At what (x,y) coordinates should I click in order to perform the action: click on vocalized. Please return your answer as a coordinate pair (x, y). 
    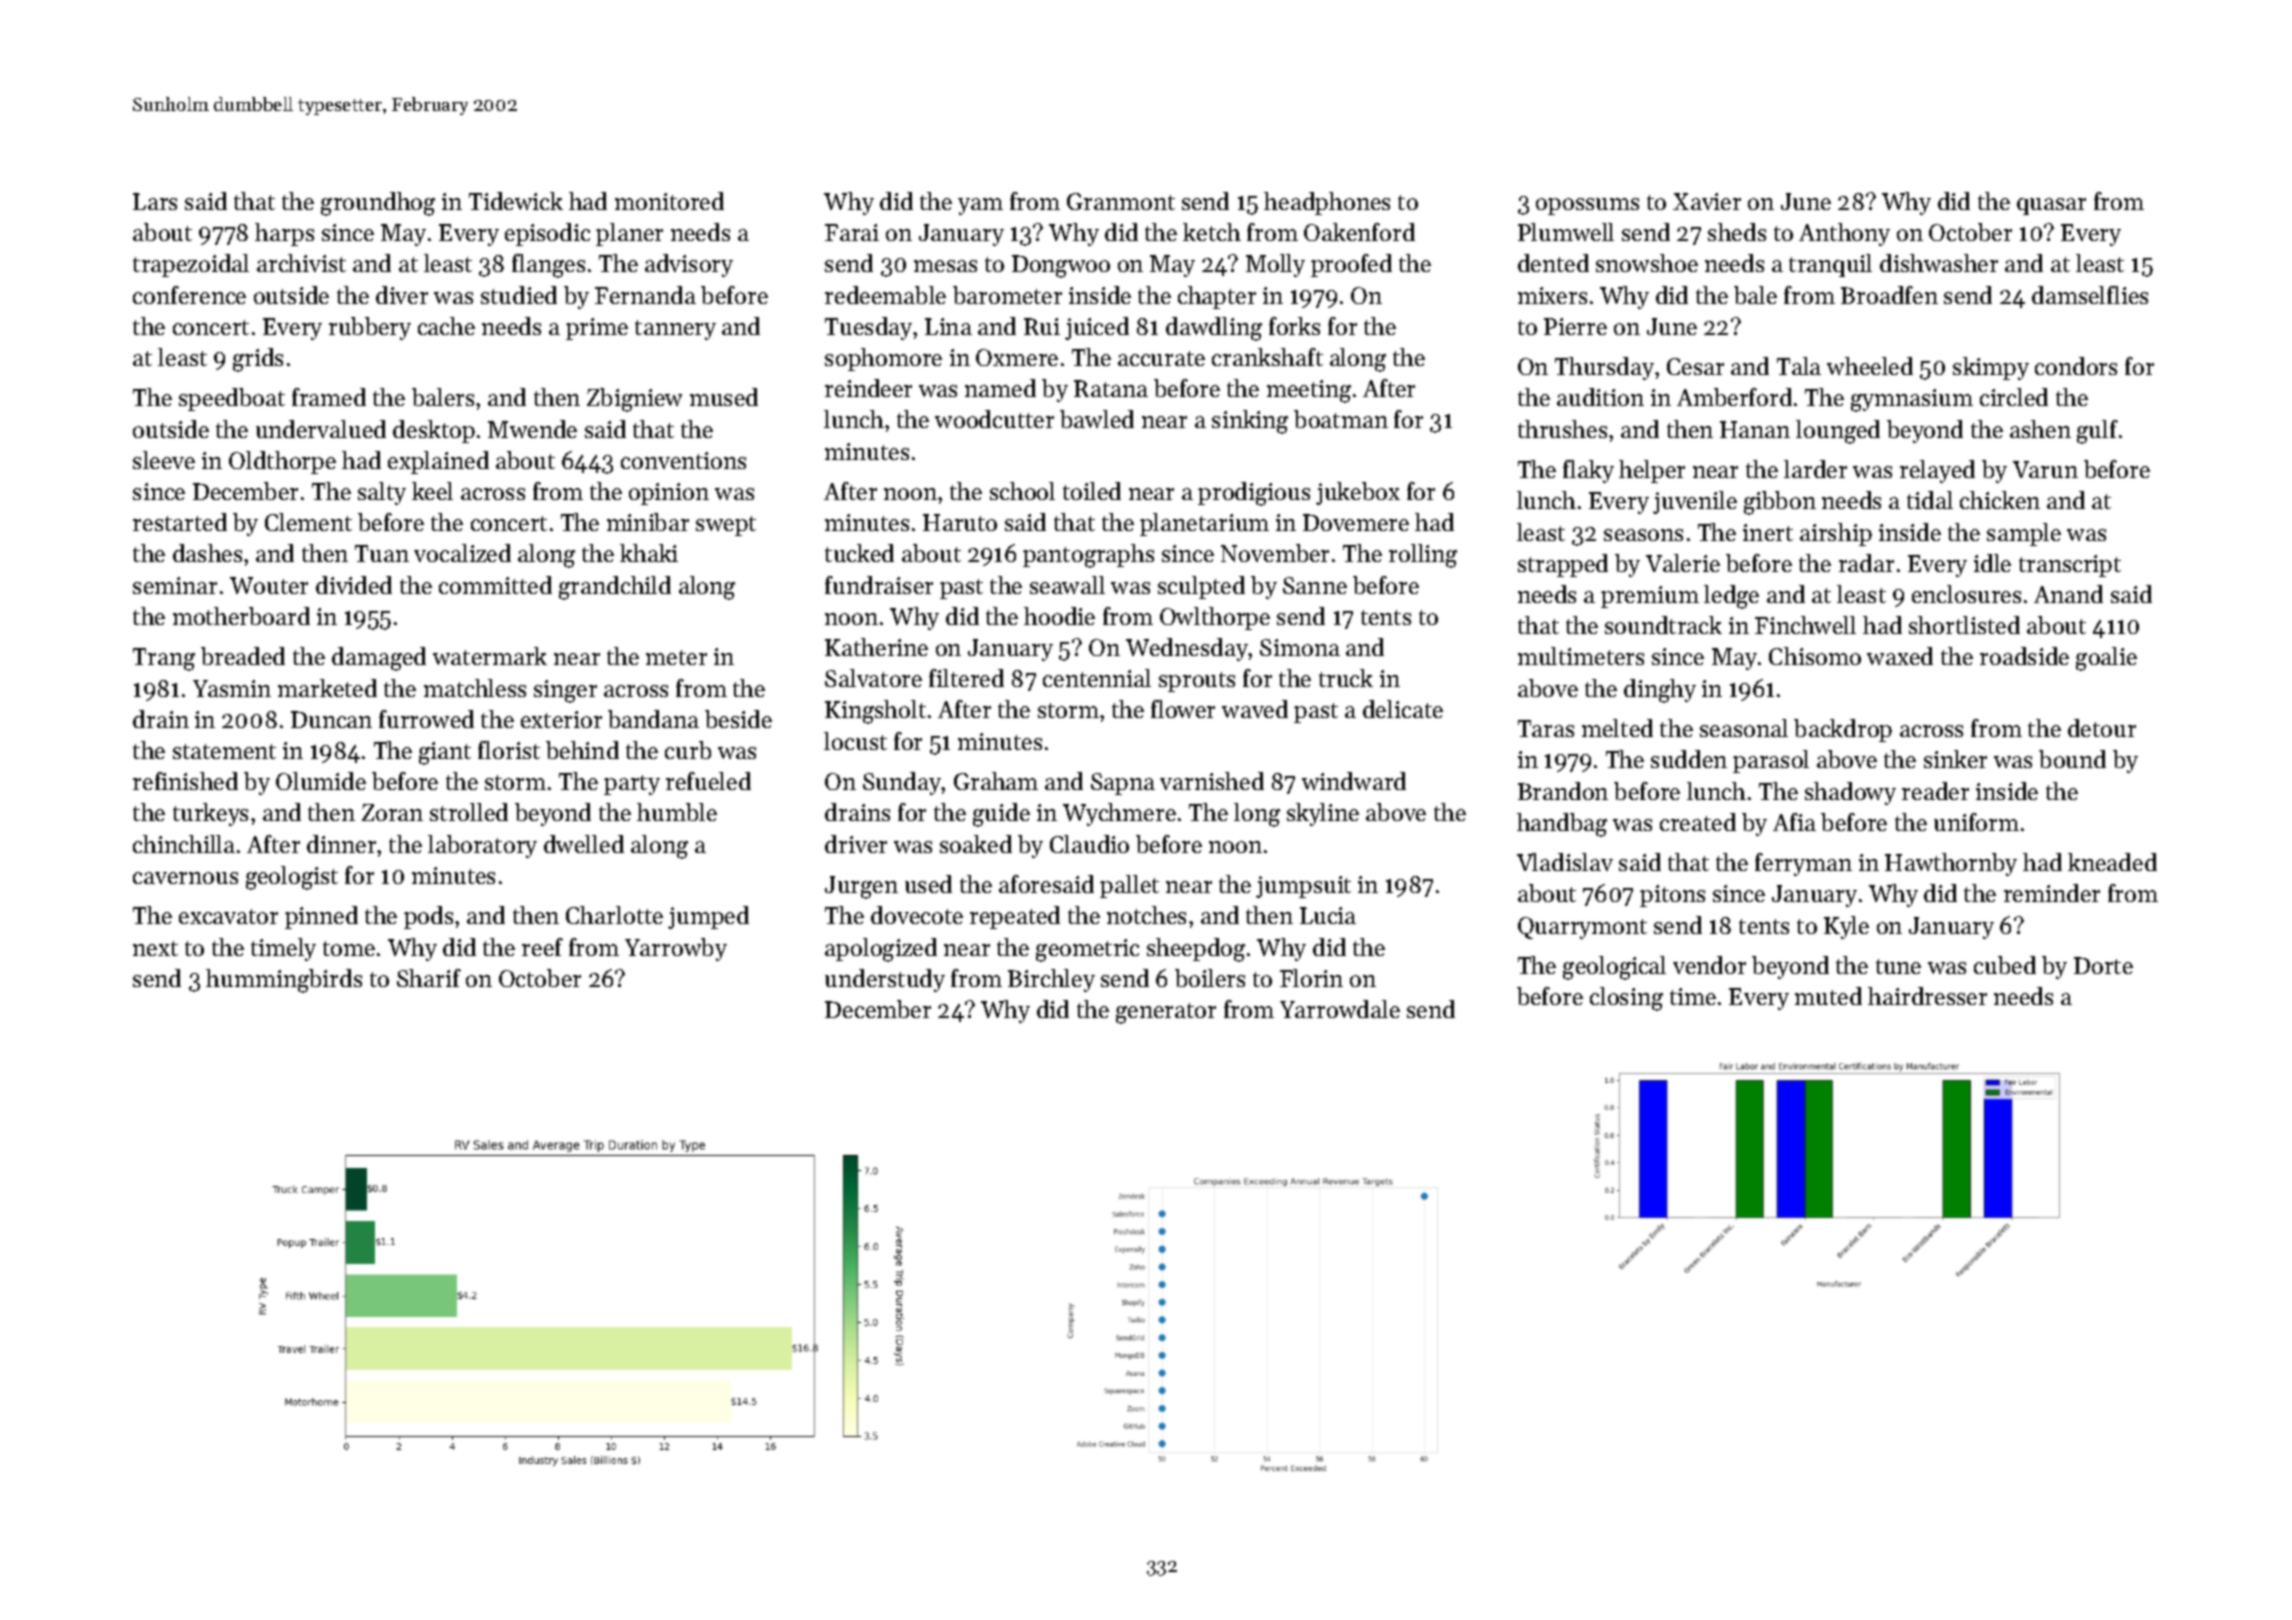
    Looking at the image, I should click on (462, 553).
